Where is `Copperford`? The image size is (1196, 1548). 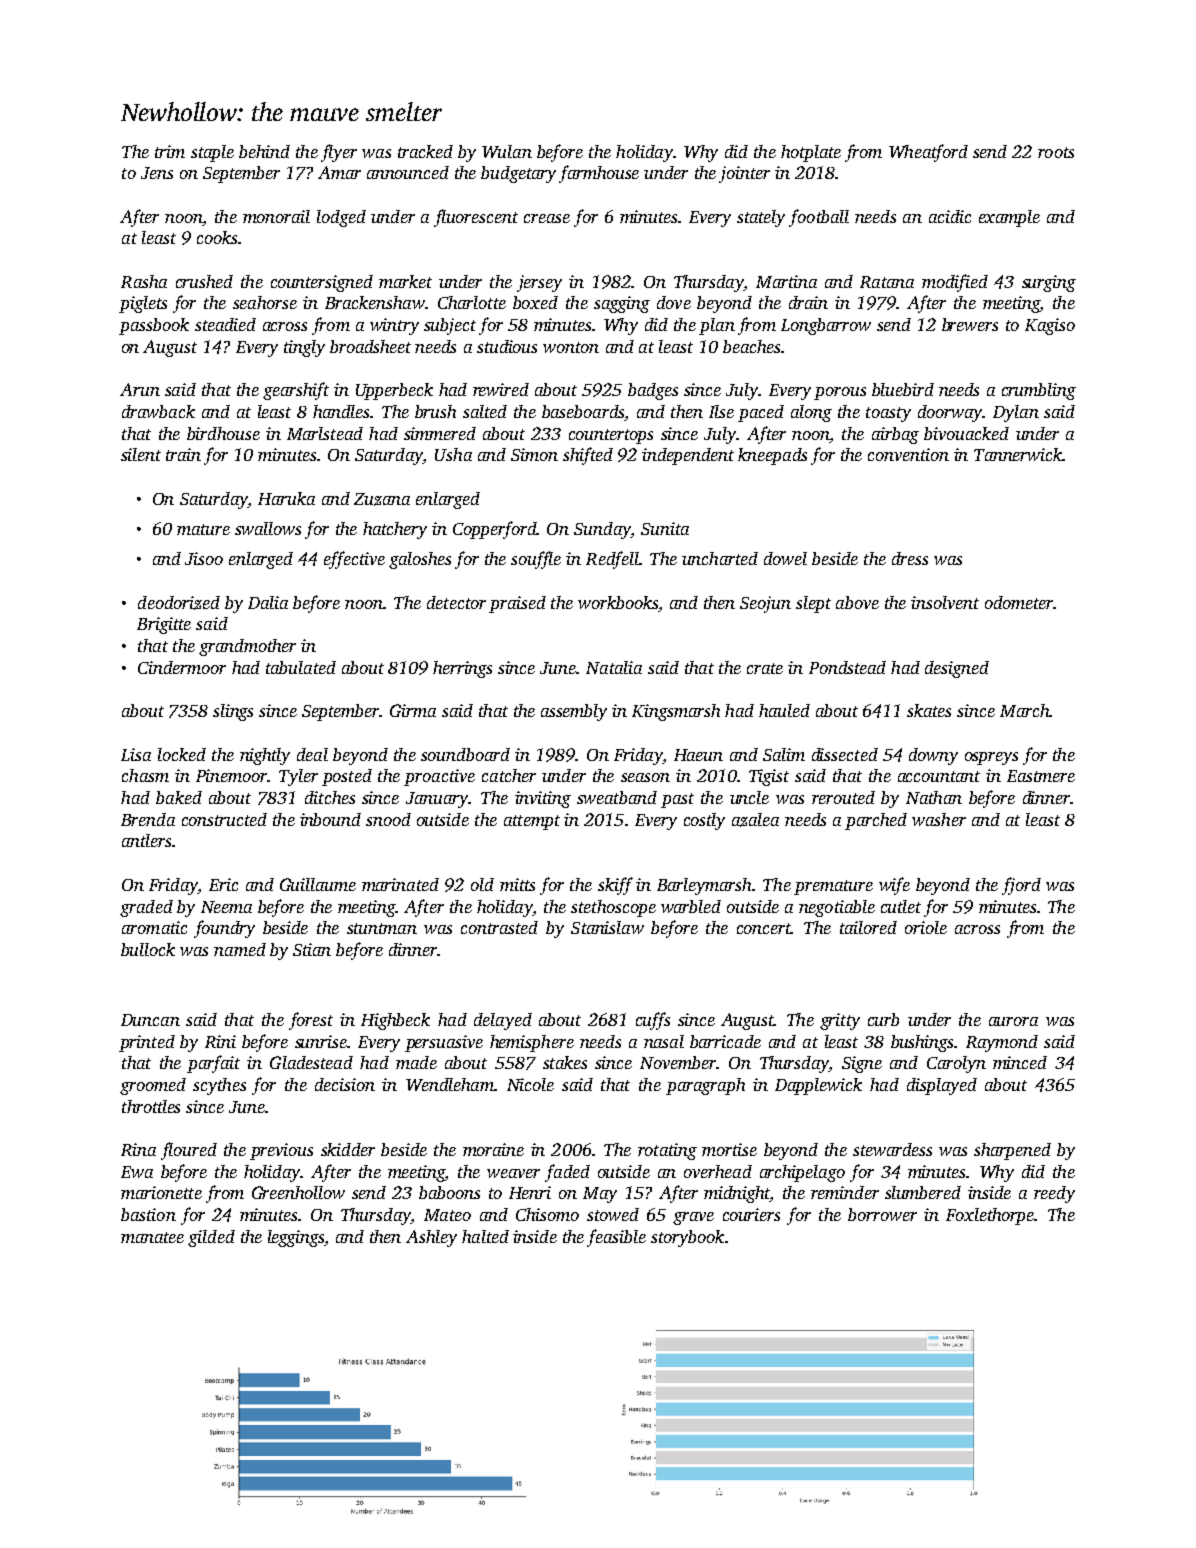 Copperford is located at coordinates (495, 530).
